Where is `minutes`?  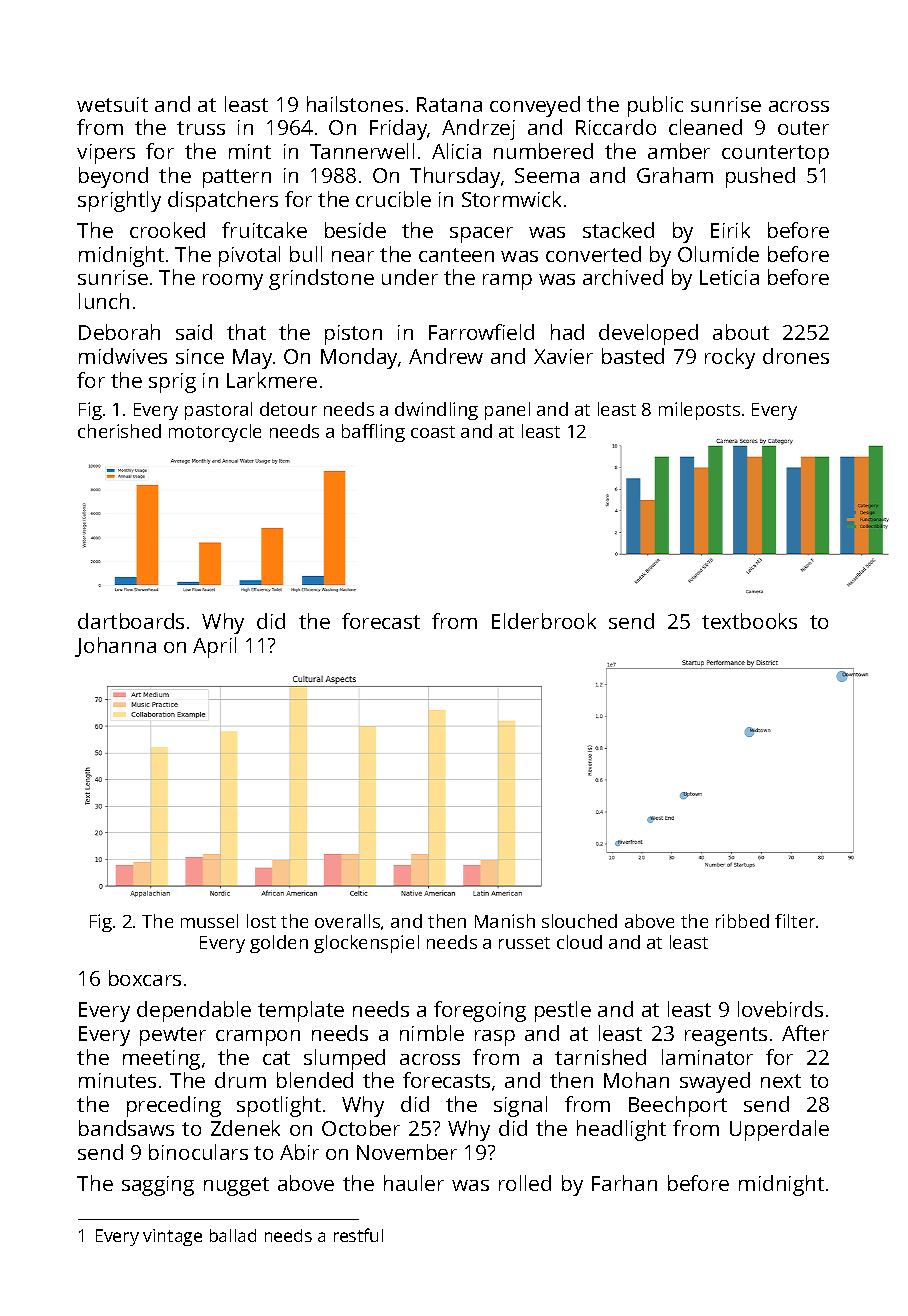 minutes is located at coordinates (117, 1080).
